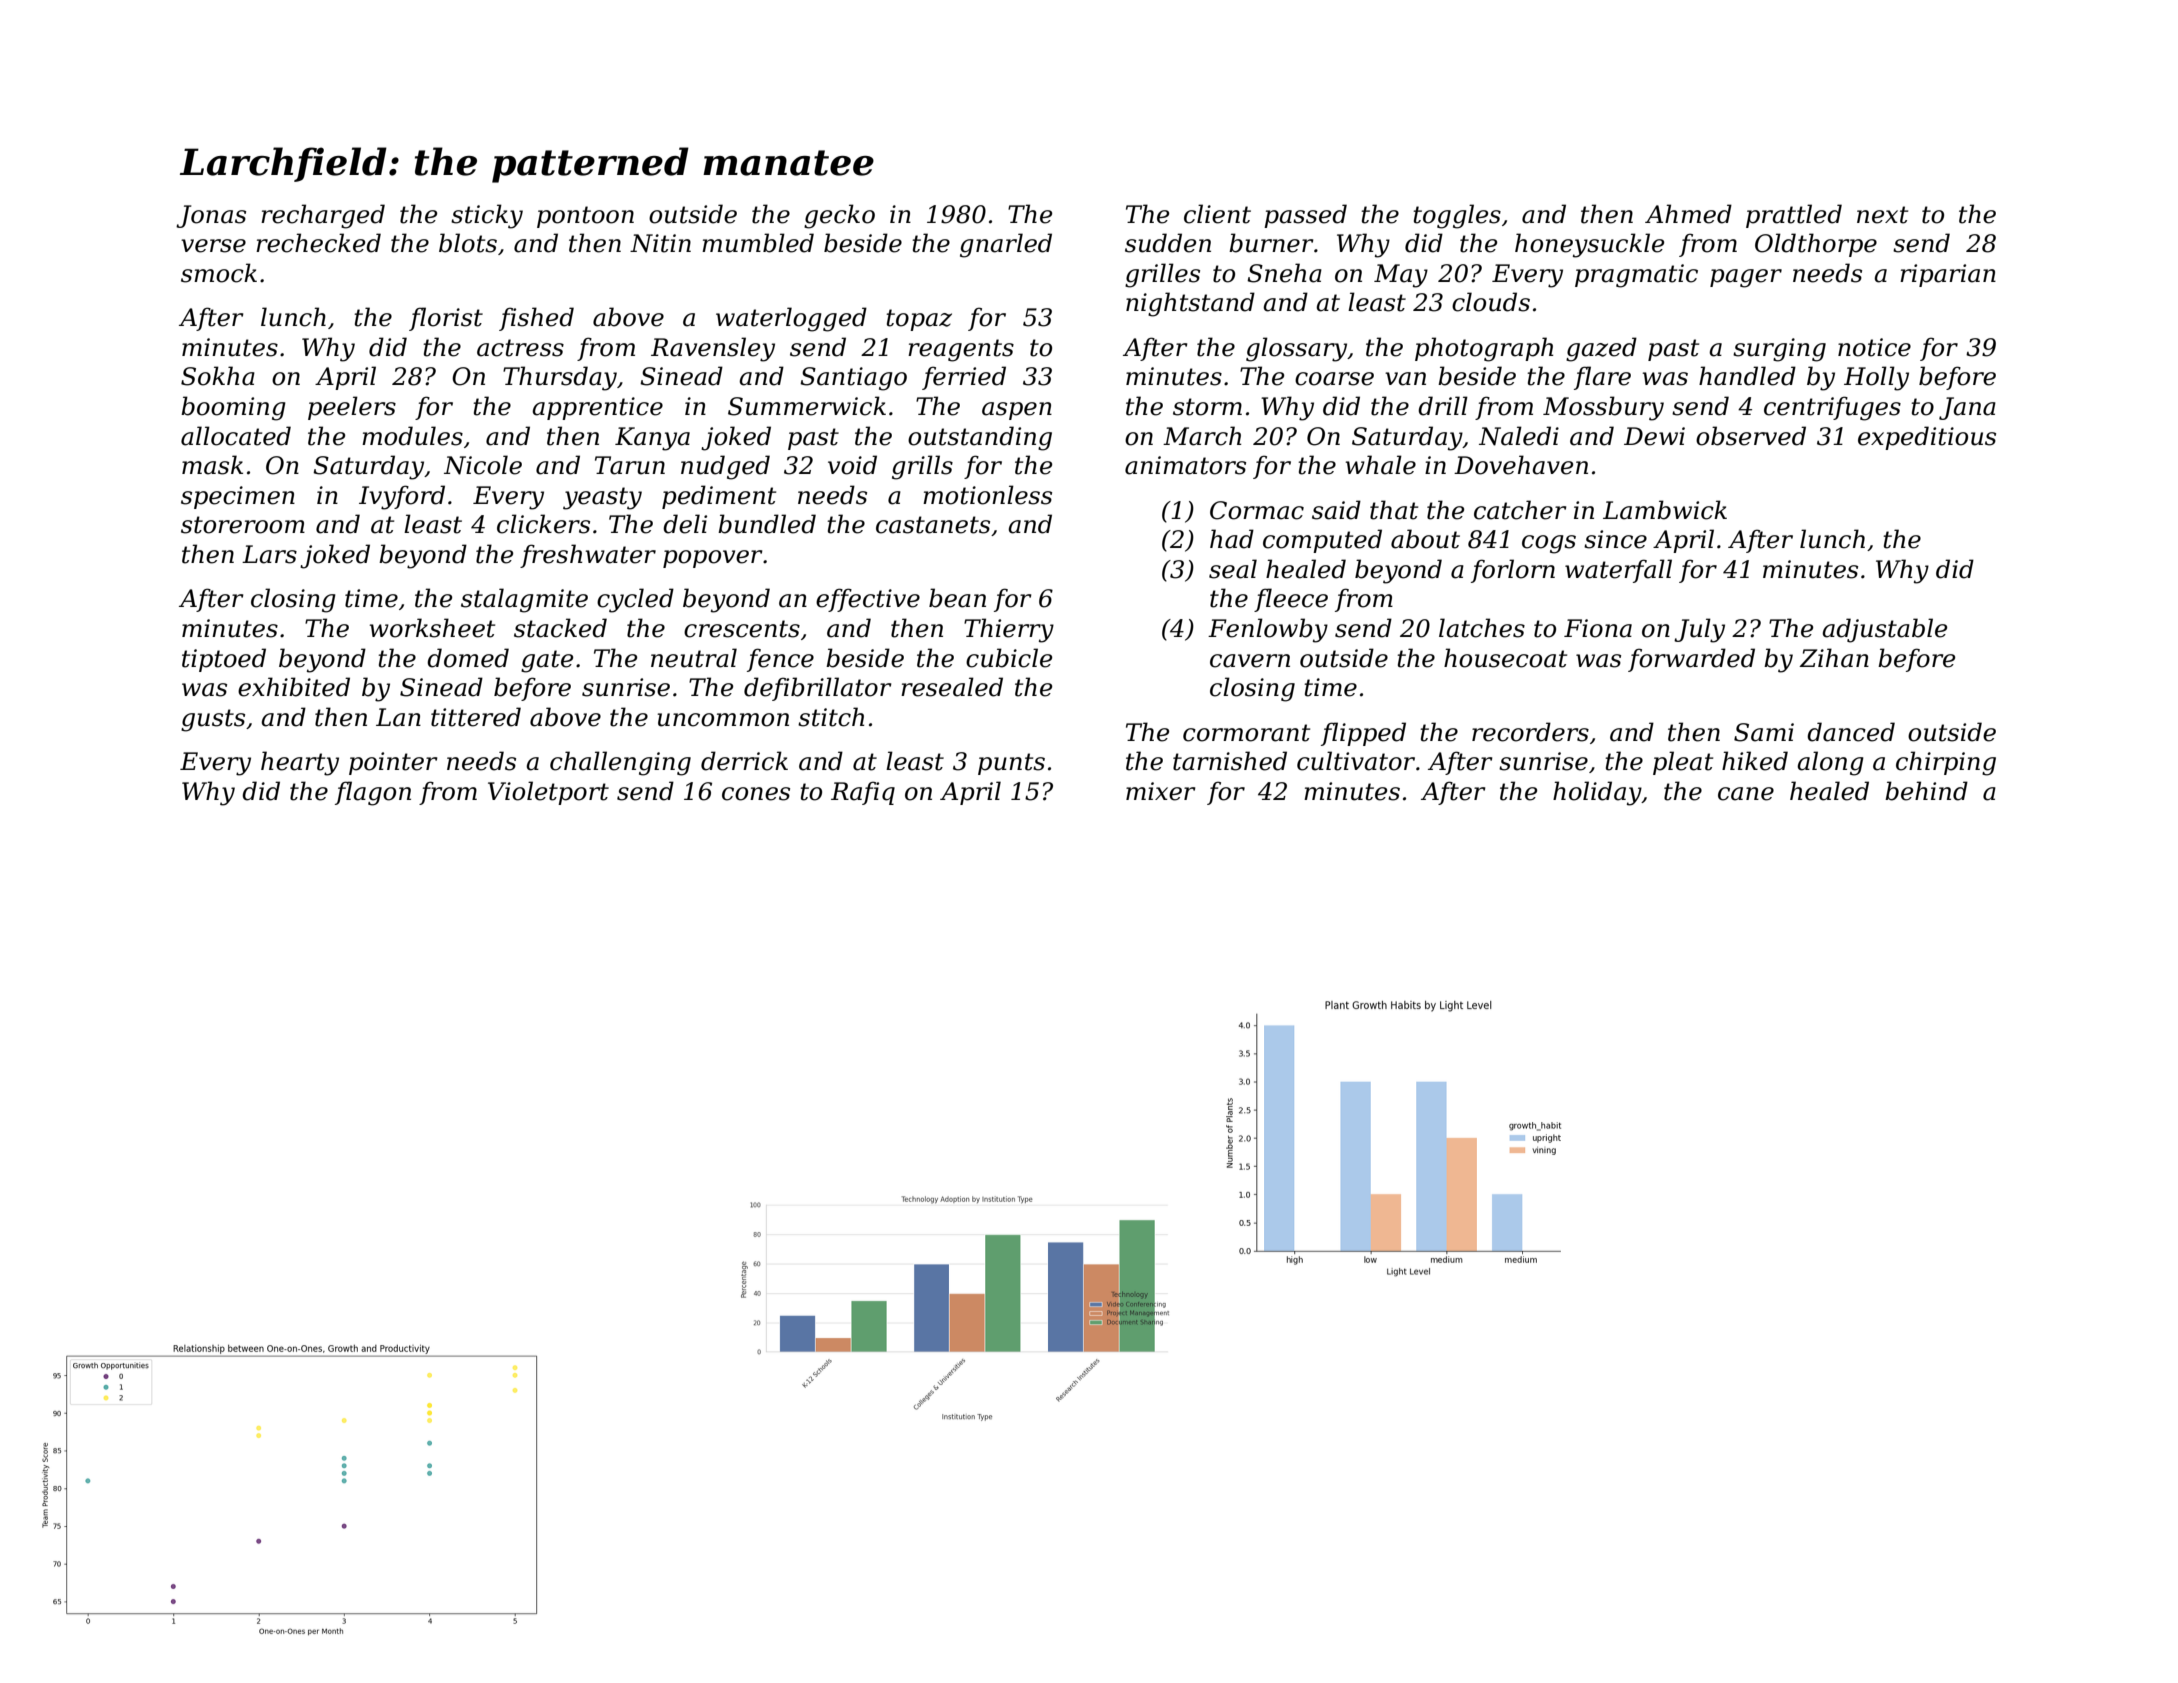 The image size is (2178, 1683). I want to click on surging, so click(1779, 350).
